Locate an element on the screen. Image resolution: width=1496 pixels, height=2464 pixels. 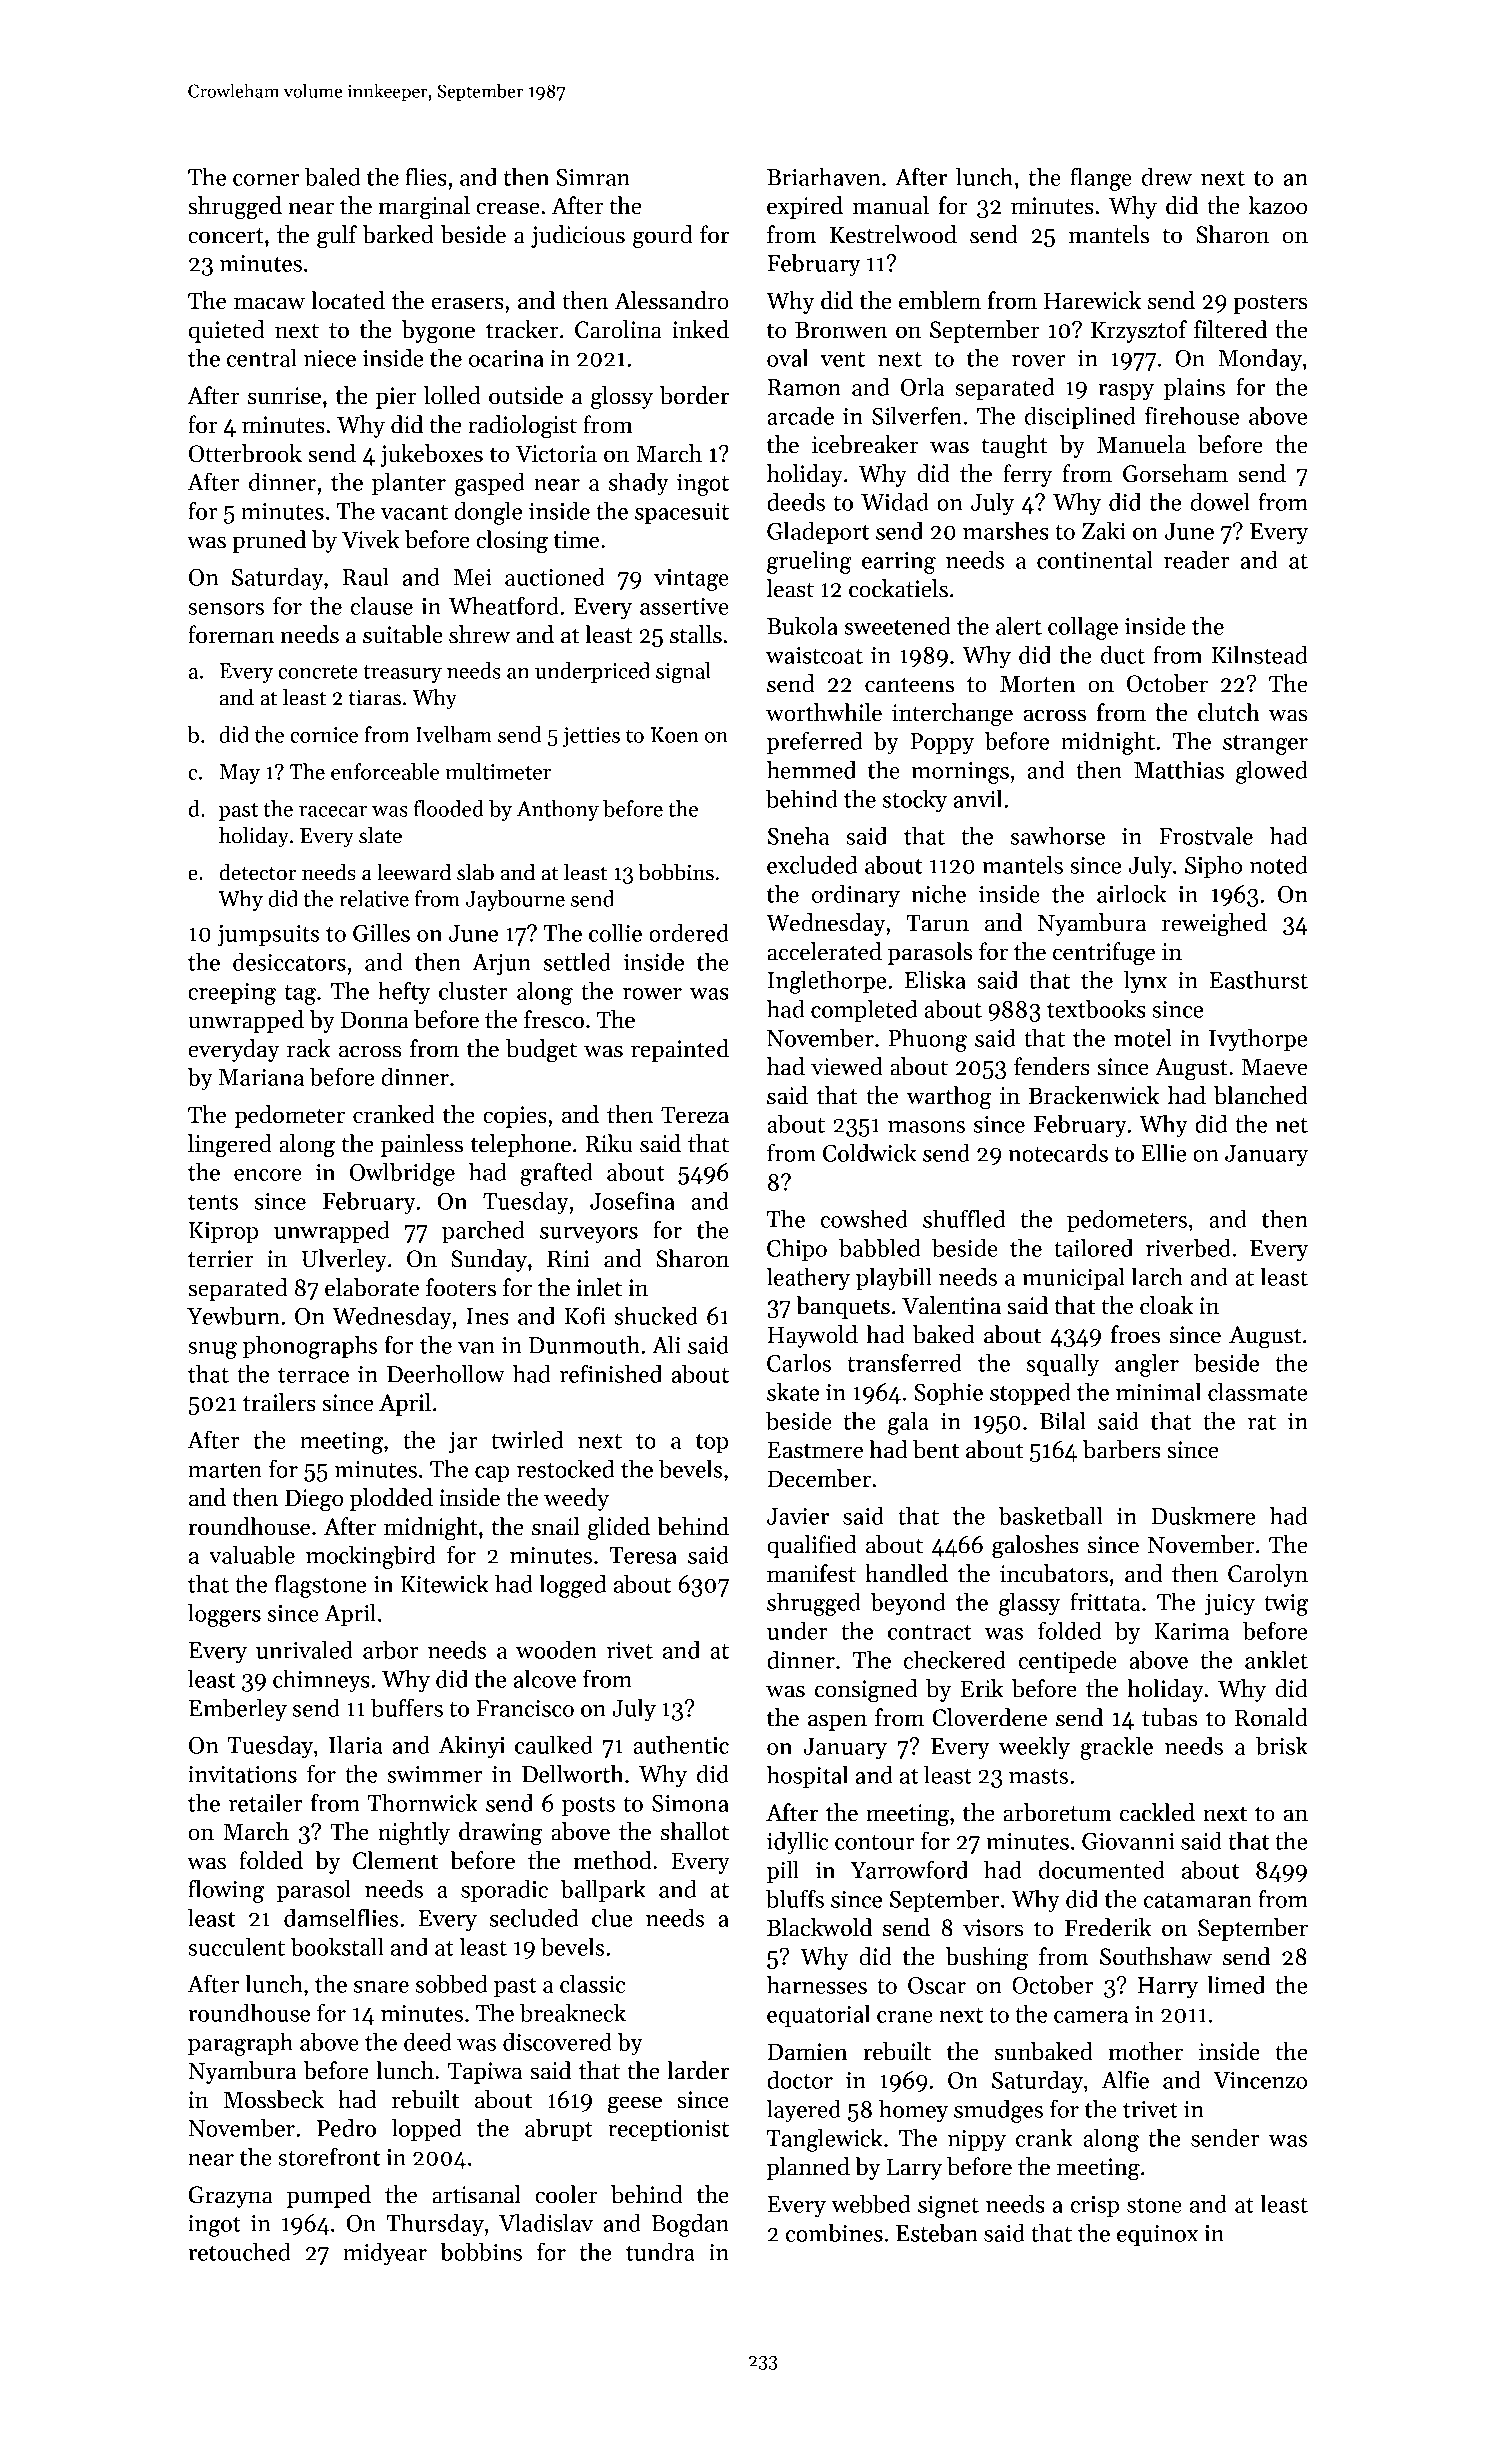
manual is located at coordinates (891, 205).
